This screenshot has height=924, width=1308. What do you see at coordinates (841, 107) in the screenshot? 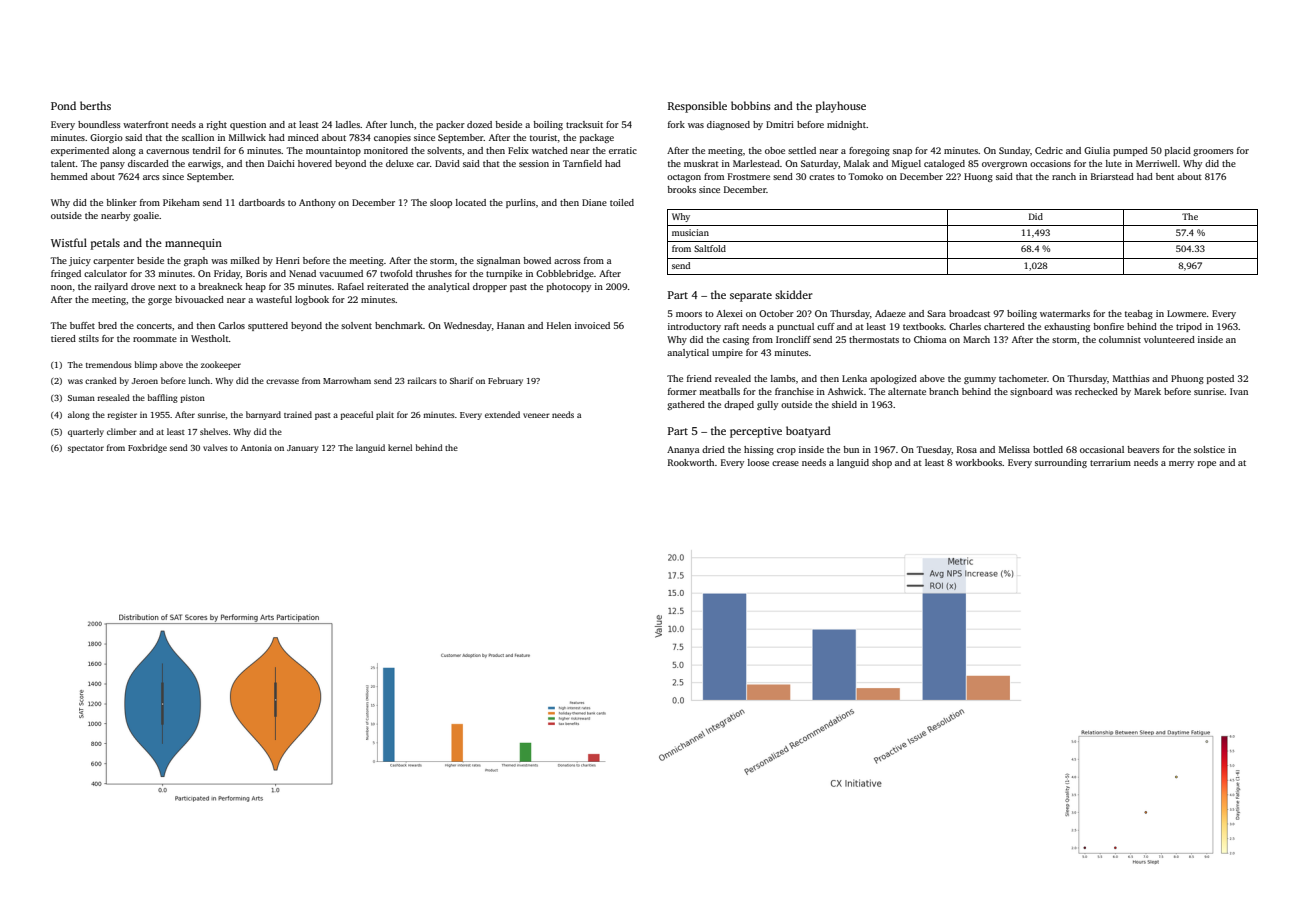
I see `playhouse` at bounding box center [841, 107].
